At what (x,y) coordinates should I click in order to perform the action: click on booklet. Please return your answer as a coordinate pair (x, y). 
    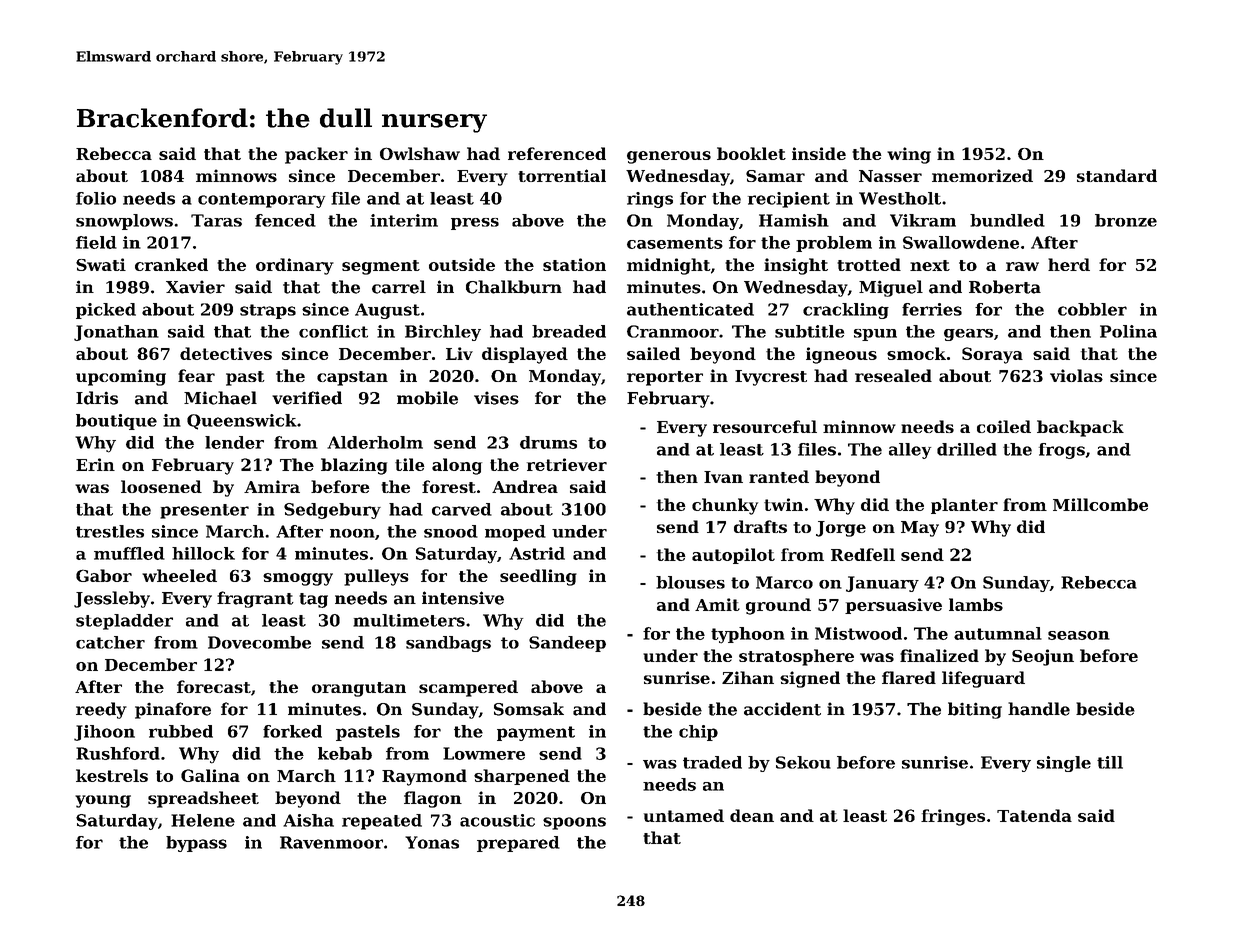
    Looking at the image, I should click on (751, 153).
